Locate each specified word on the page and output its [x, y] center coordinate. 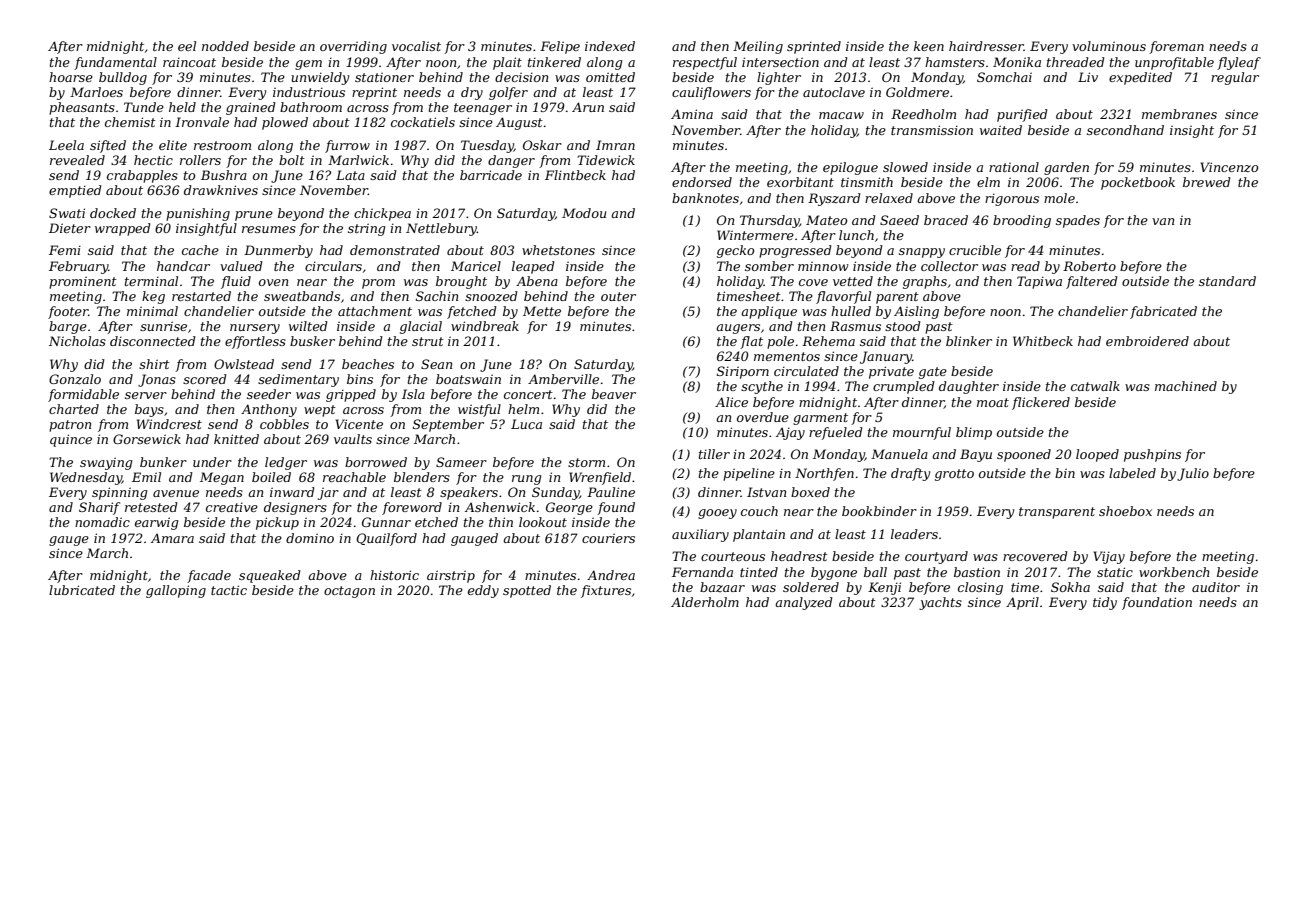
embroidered [1147, 341]
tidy [1105, 603]
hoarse [71, 77]
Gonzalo [75, 379]
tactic [229, 590]
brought [461, 282]
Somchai [1004, 77]
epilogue [850, 168]
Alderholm [705, 602]
